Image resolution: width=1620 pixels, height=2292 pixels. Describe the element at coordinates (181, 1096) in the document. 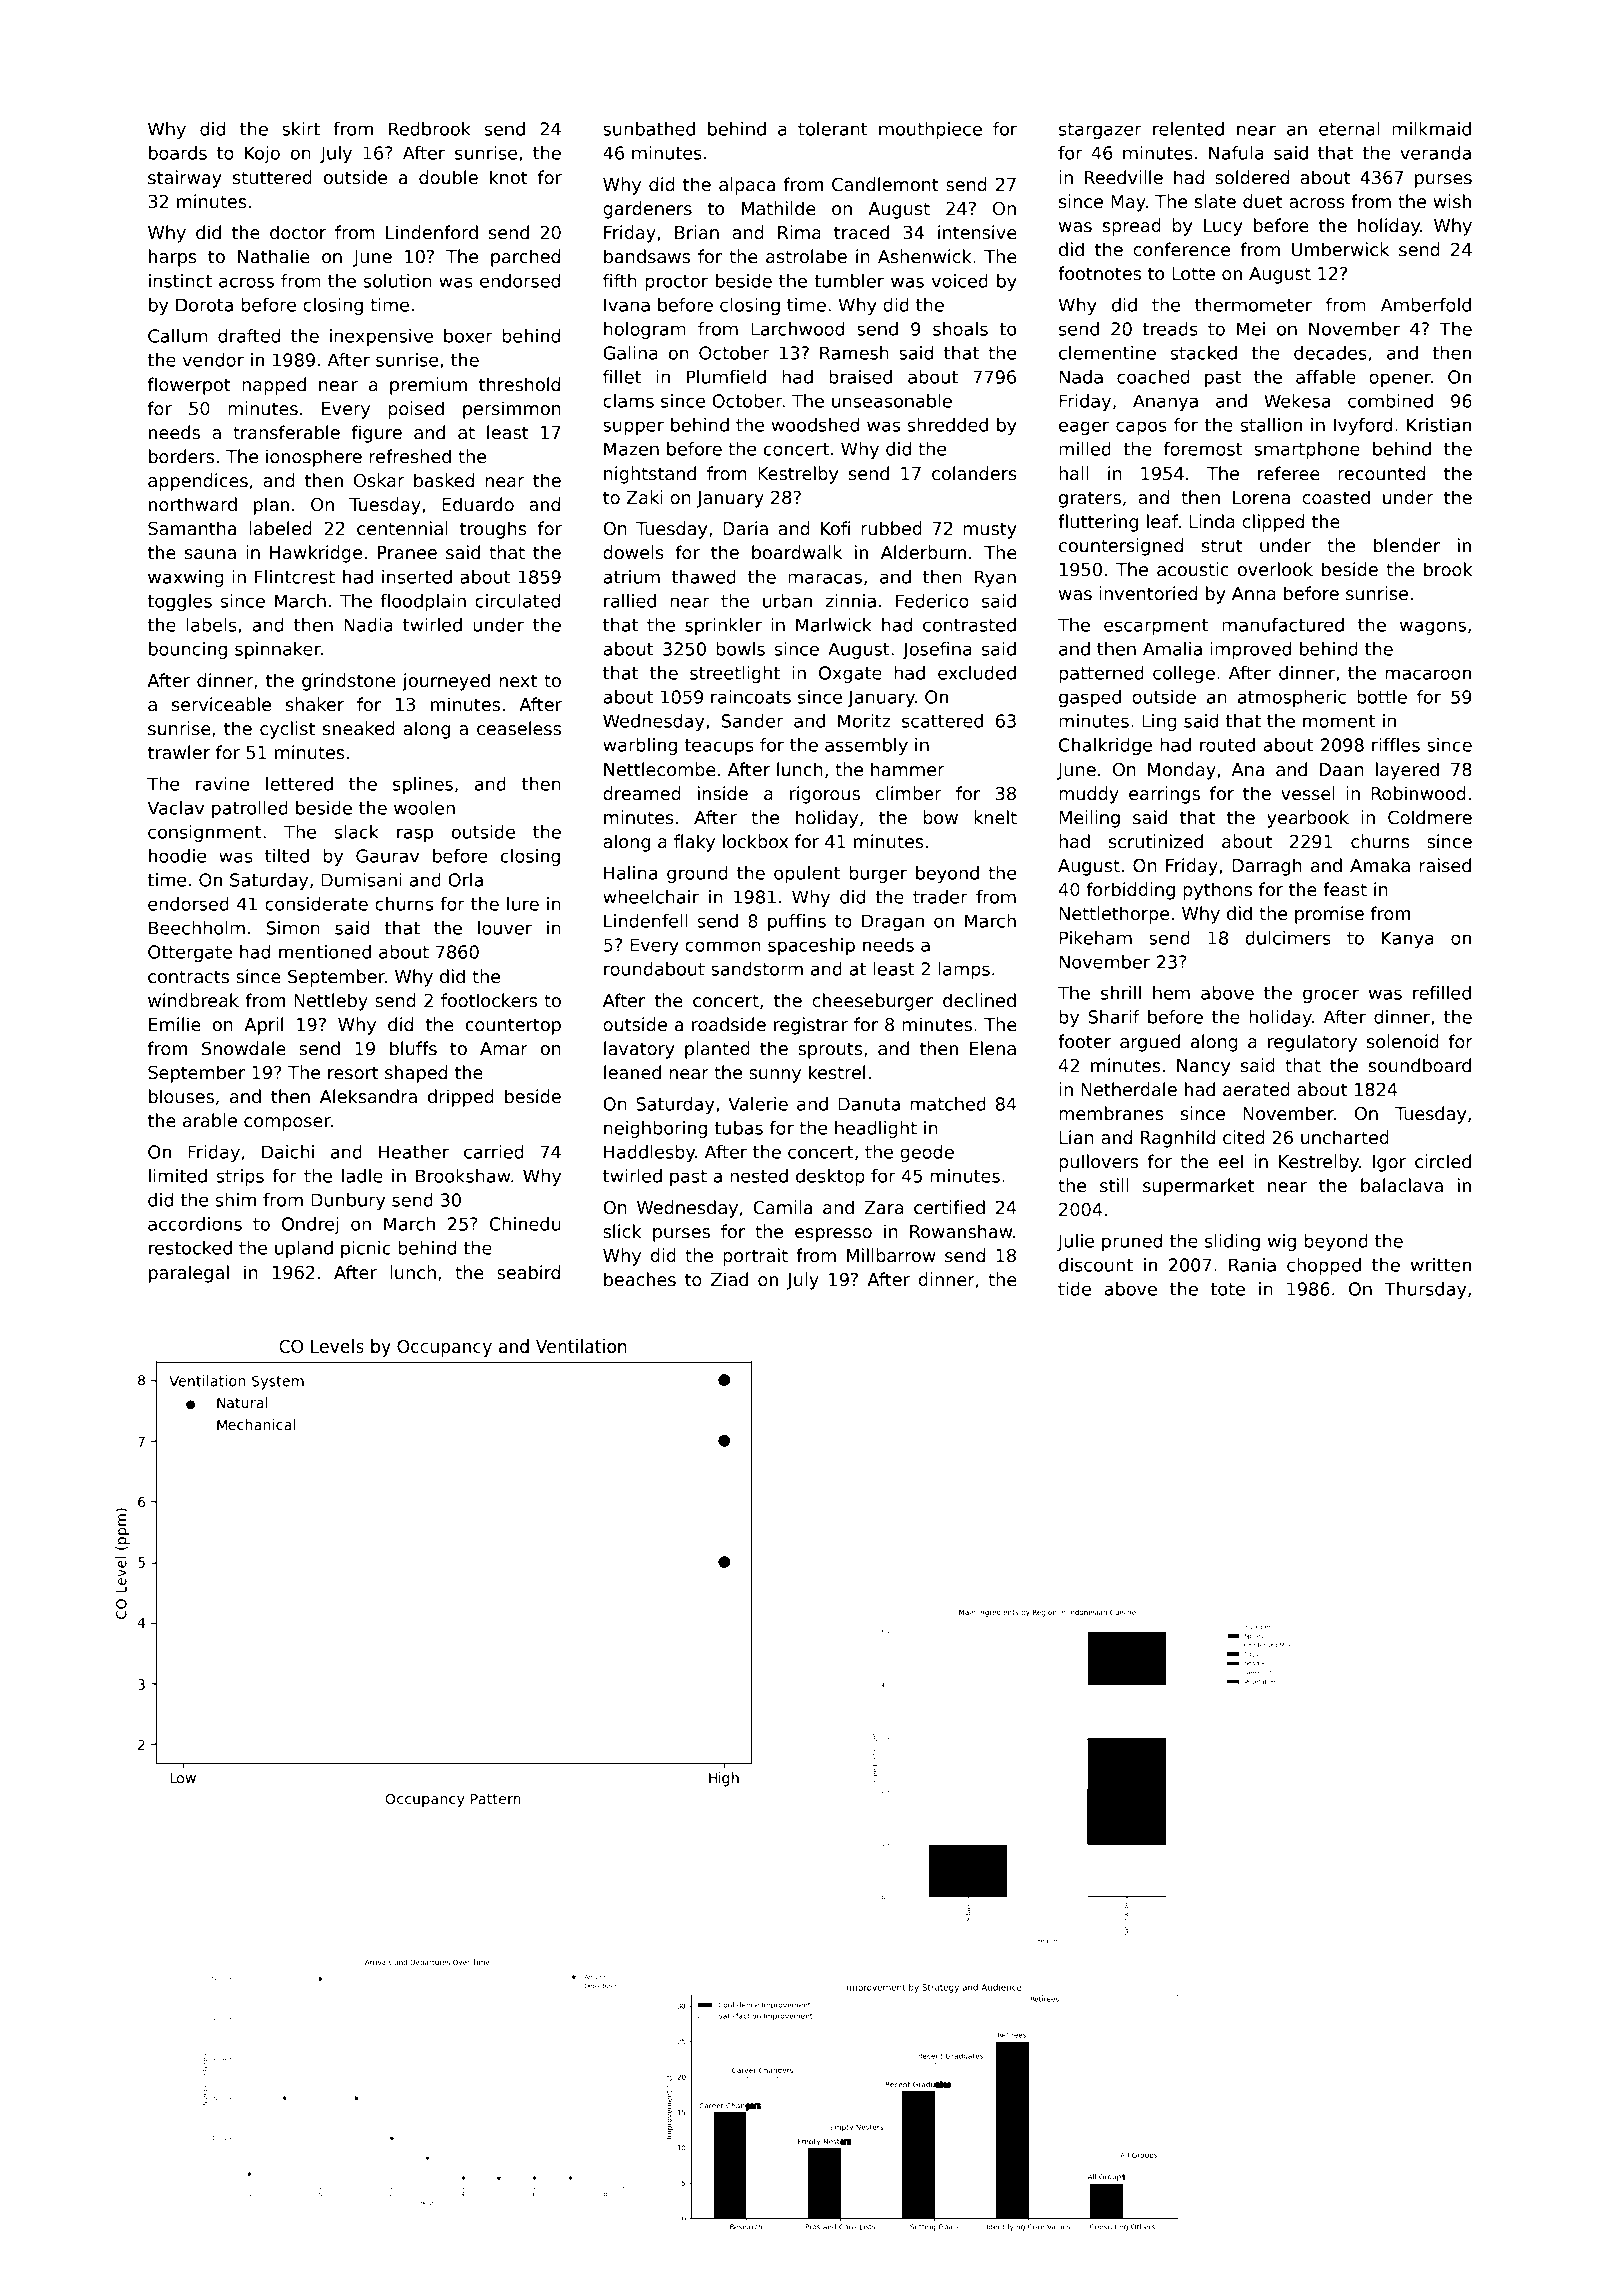

I see `blouses` at that location.
